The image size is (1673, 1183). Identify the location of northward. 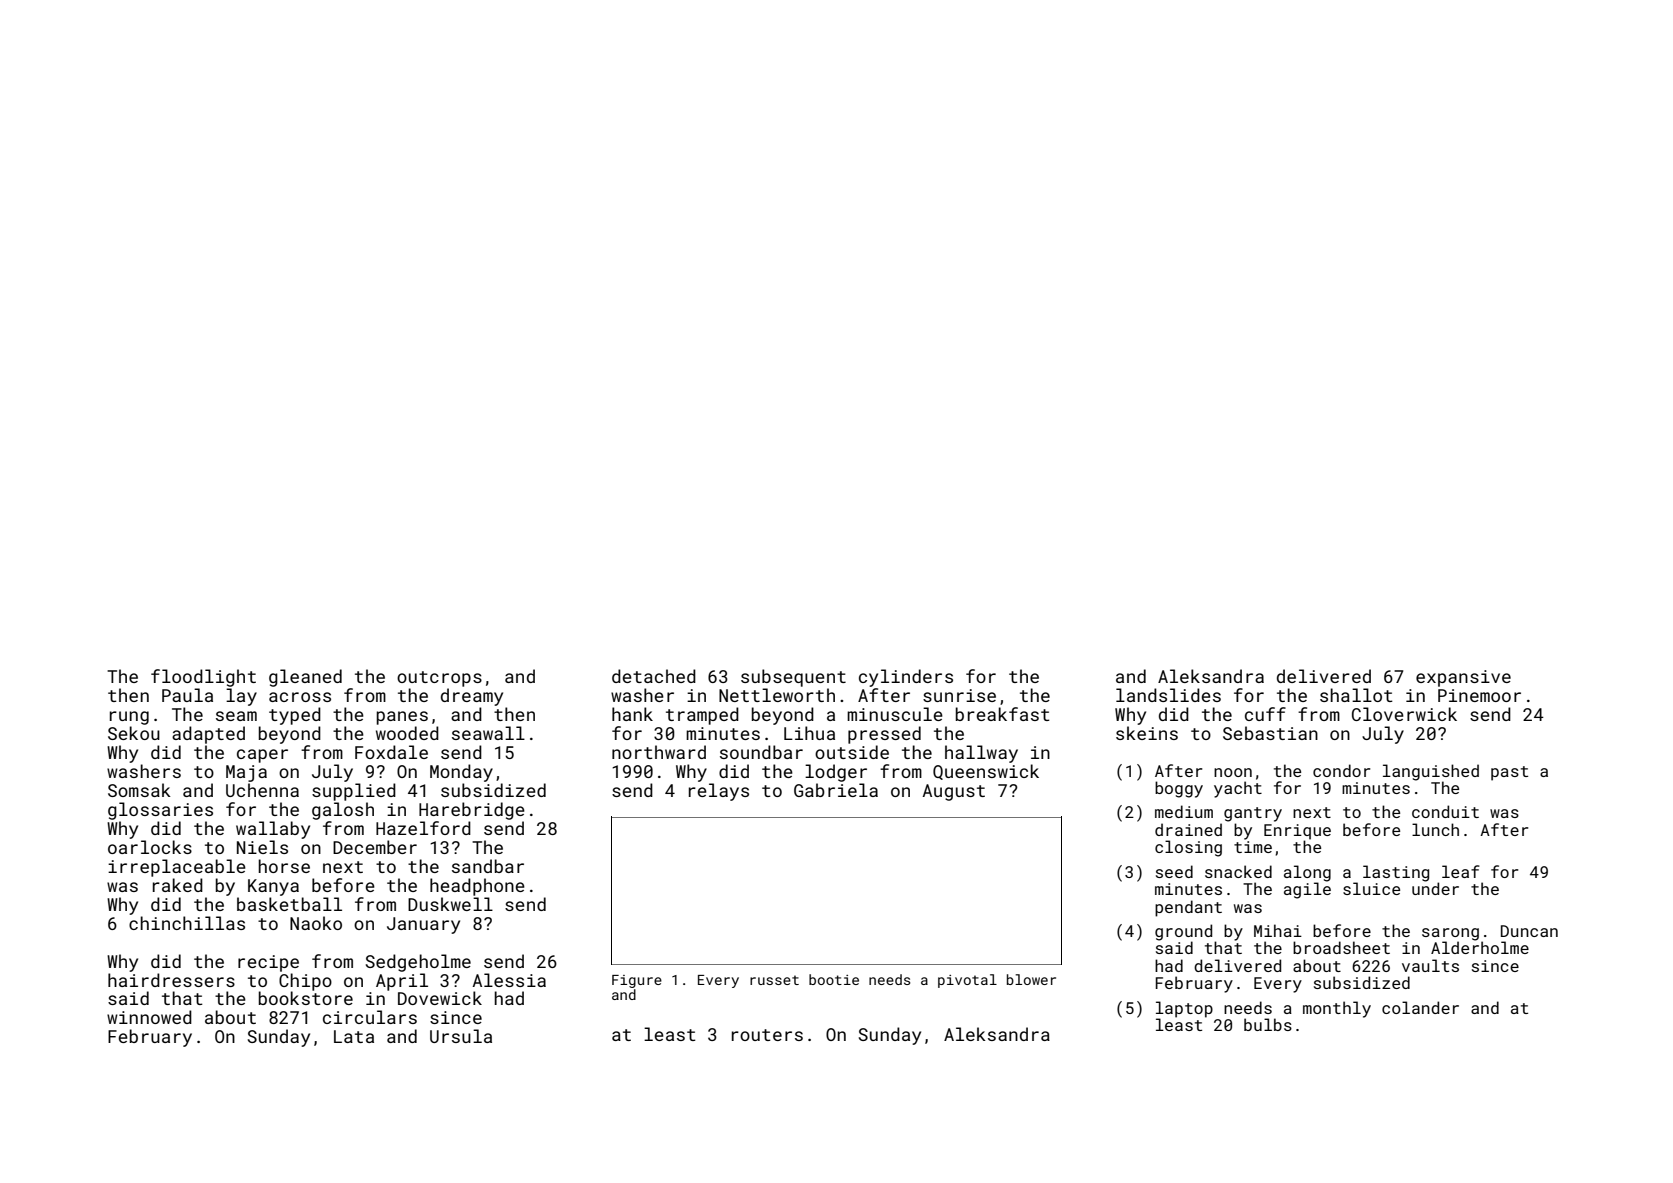
(659, 752).
